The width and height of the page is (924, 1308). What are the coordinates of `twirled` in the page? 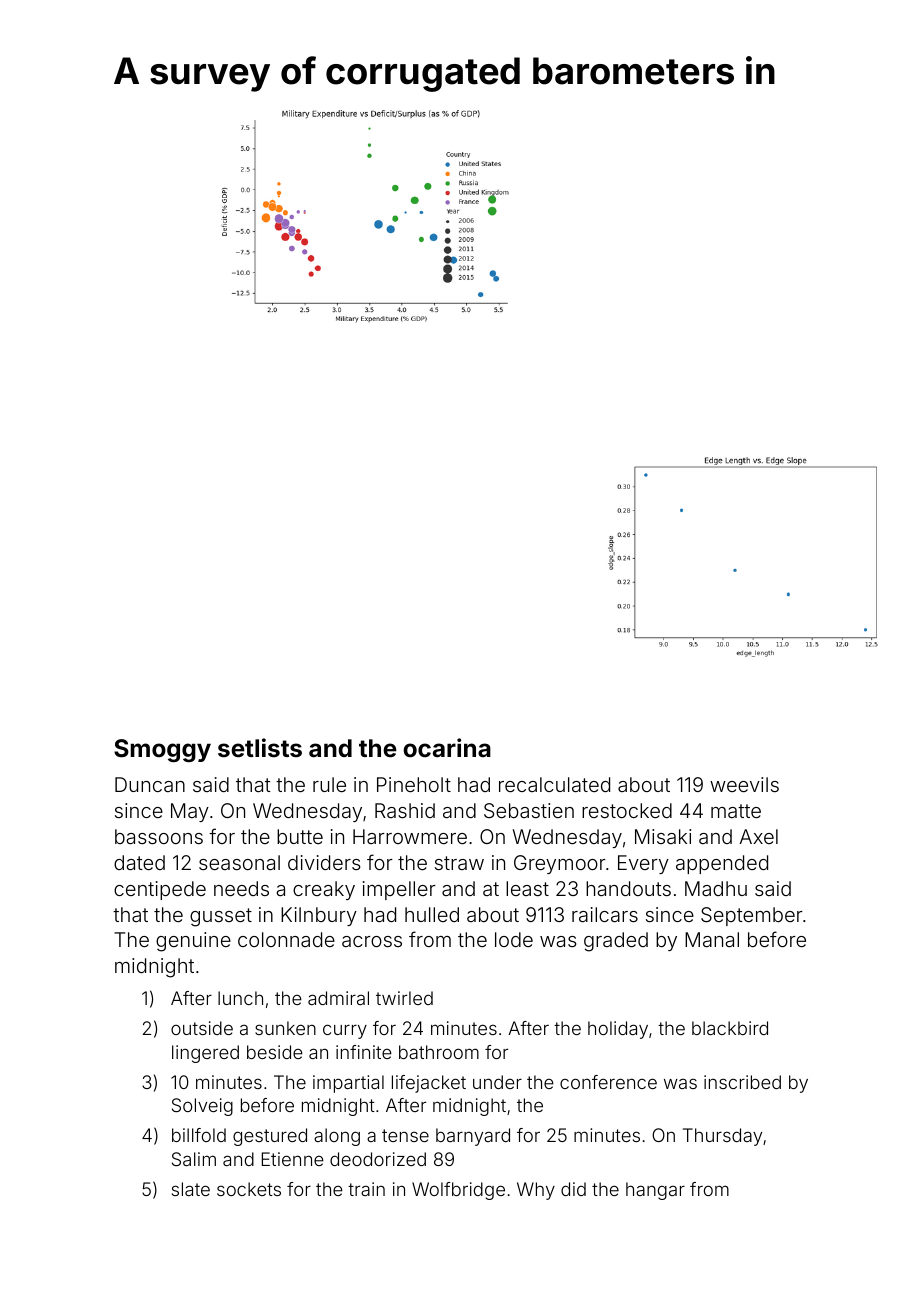 It's located at (404, 998).
